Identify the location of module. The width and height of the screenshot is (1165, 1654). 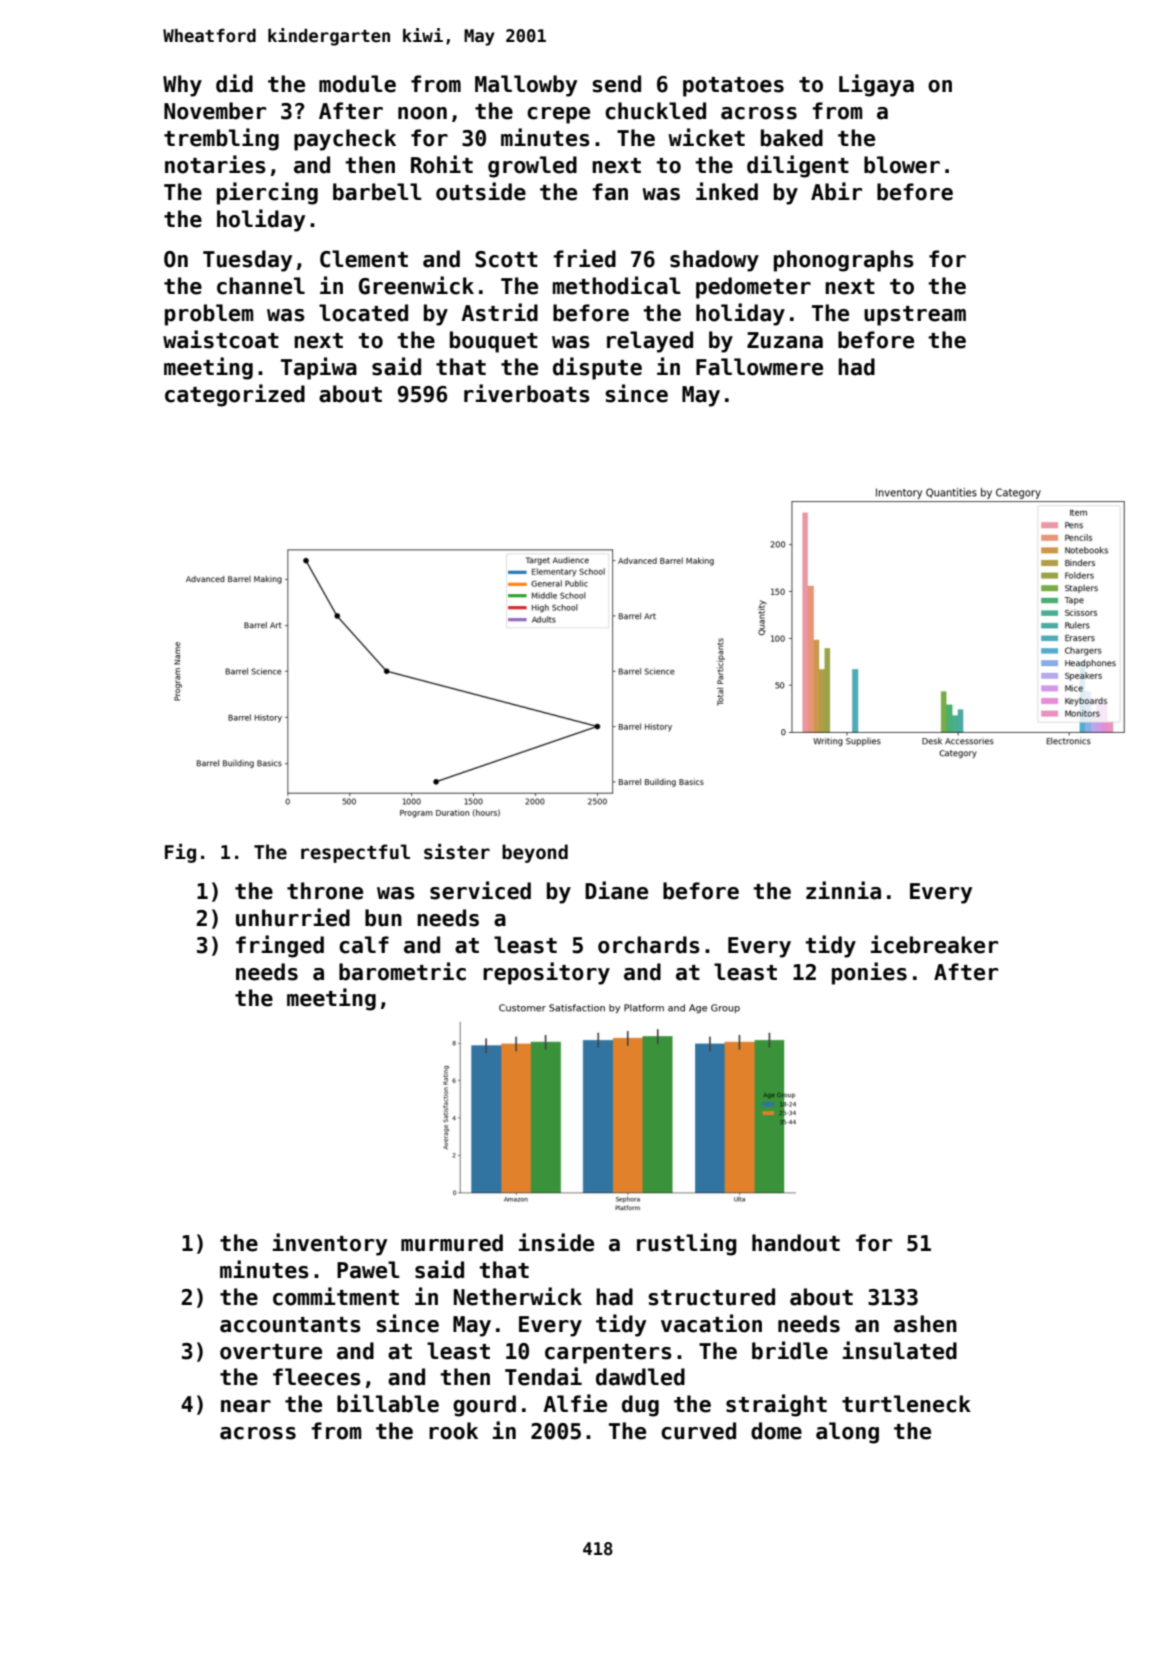
(357, 84).
